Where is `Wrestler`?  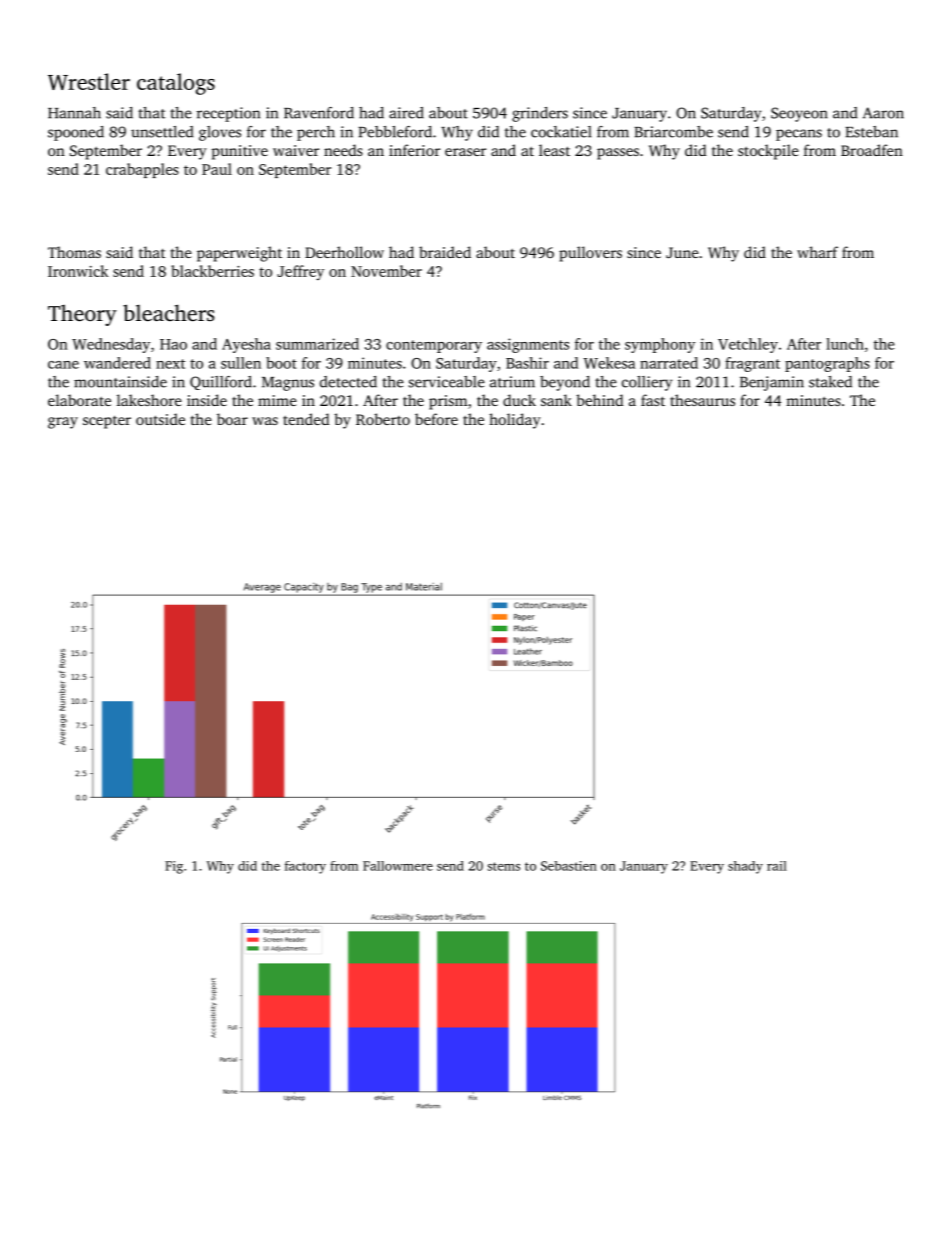 Wrestler is located at coordinates (89, 81).
